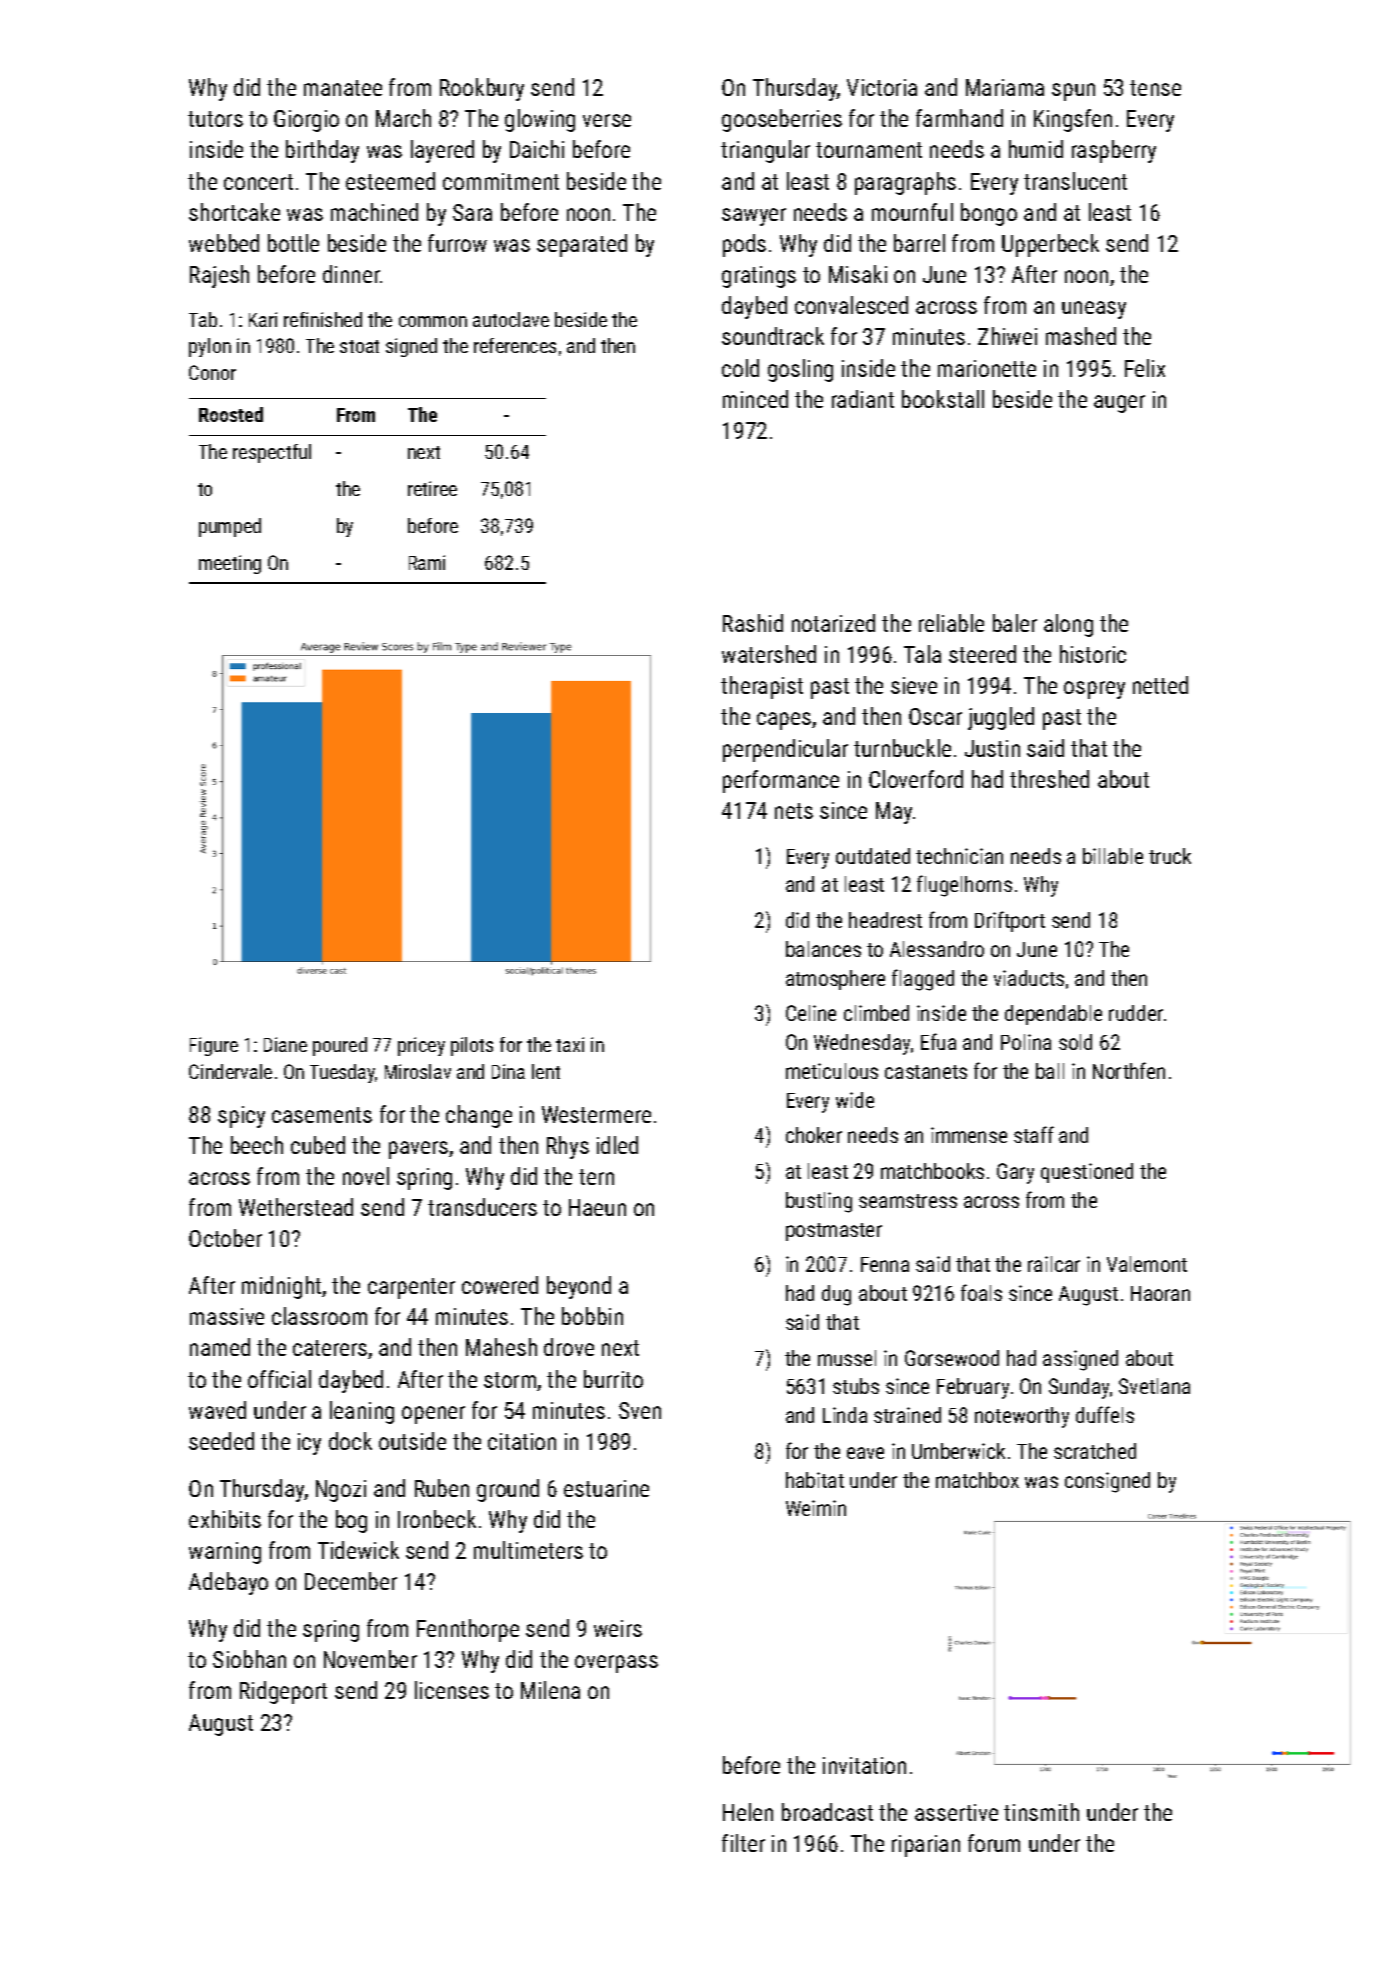 The image size is (1386, 1969). I want to click on mashed, so click(1081, 336).
